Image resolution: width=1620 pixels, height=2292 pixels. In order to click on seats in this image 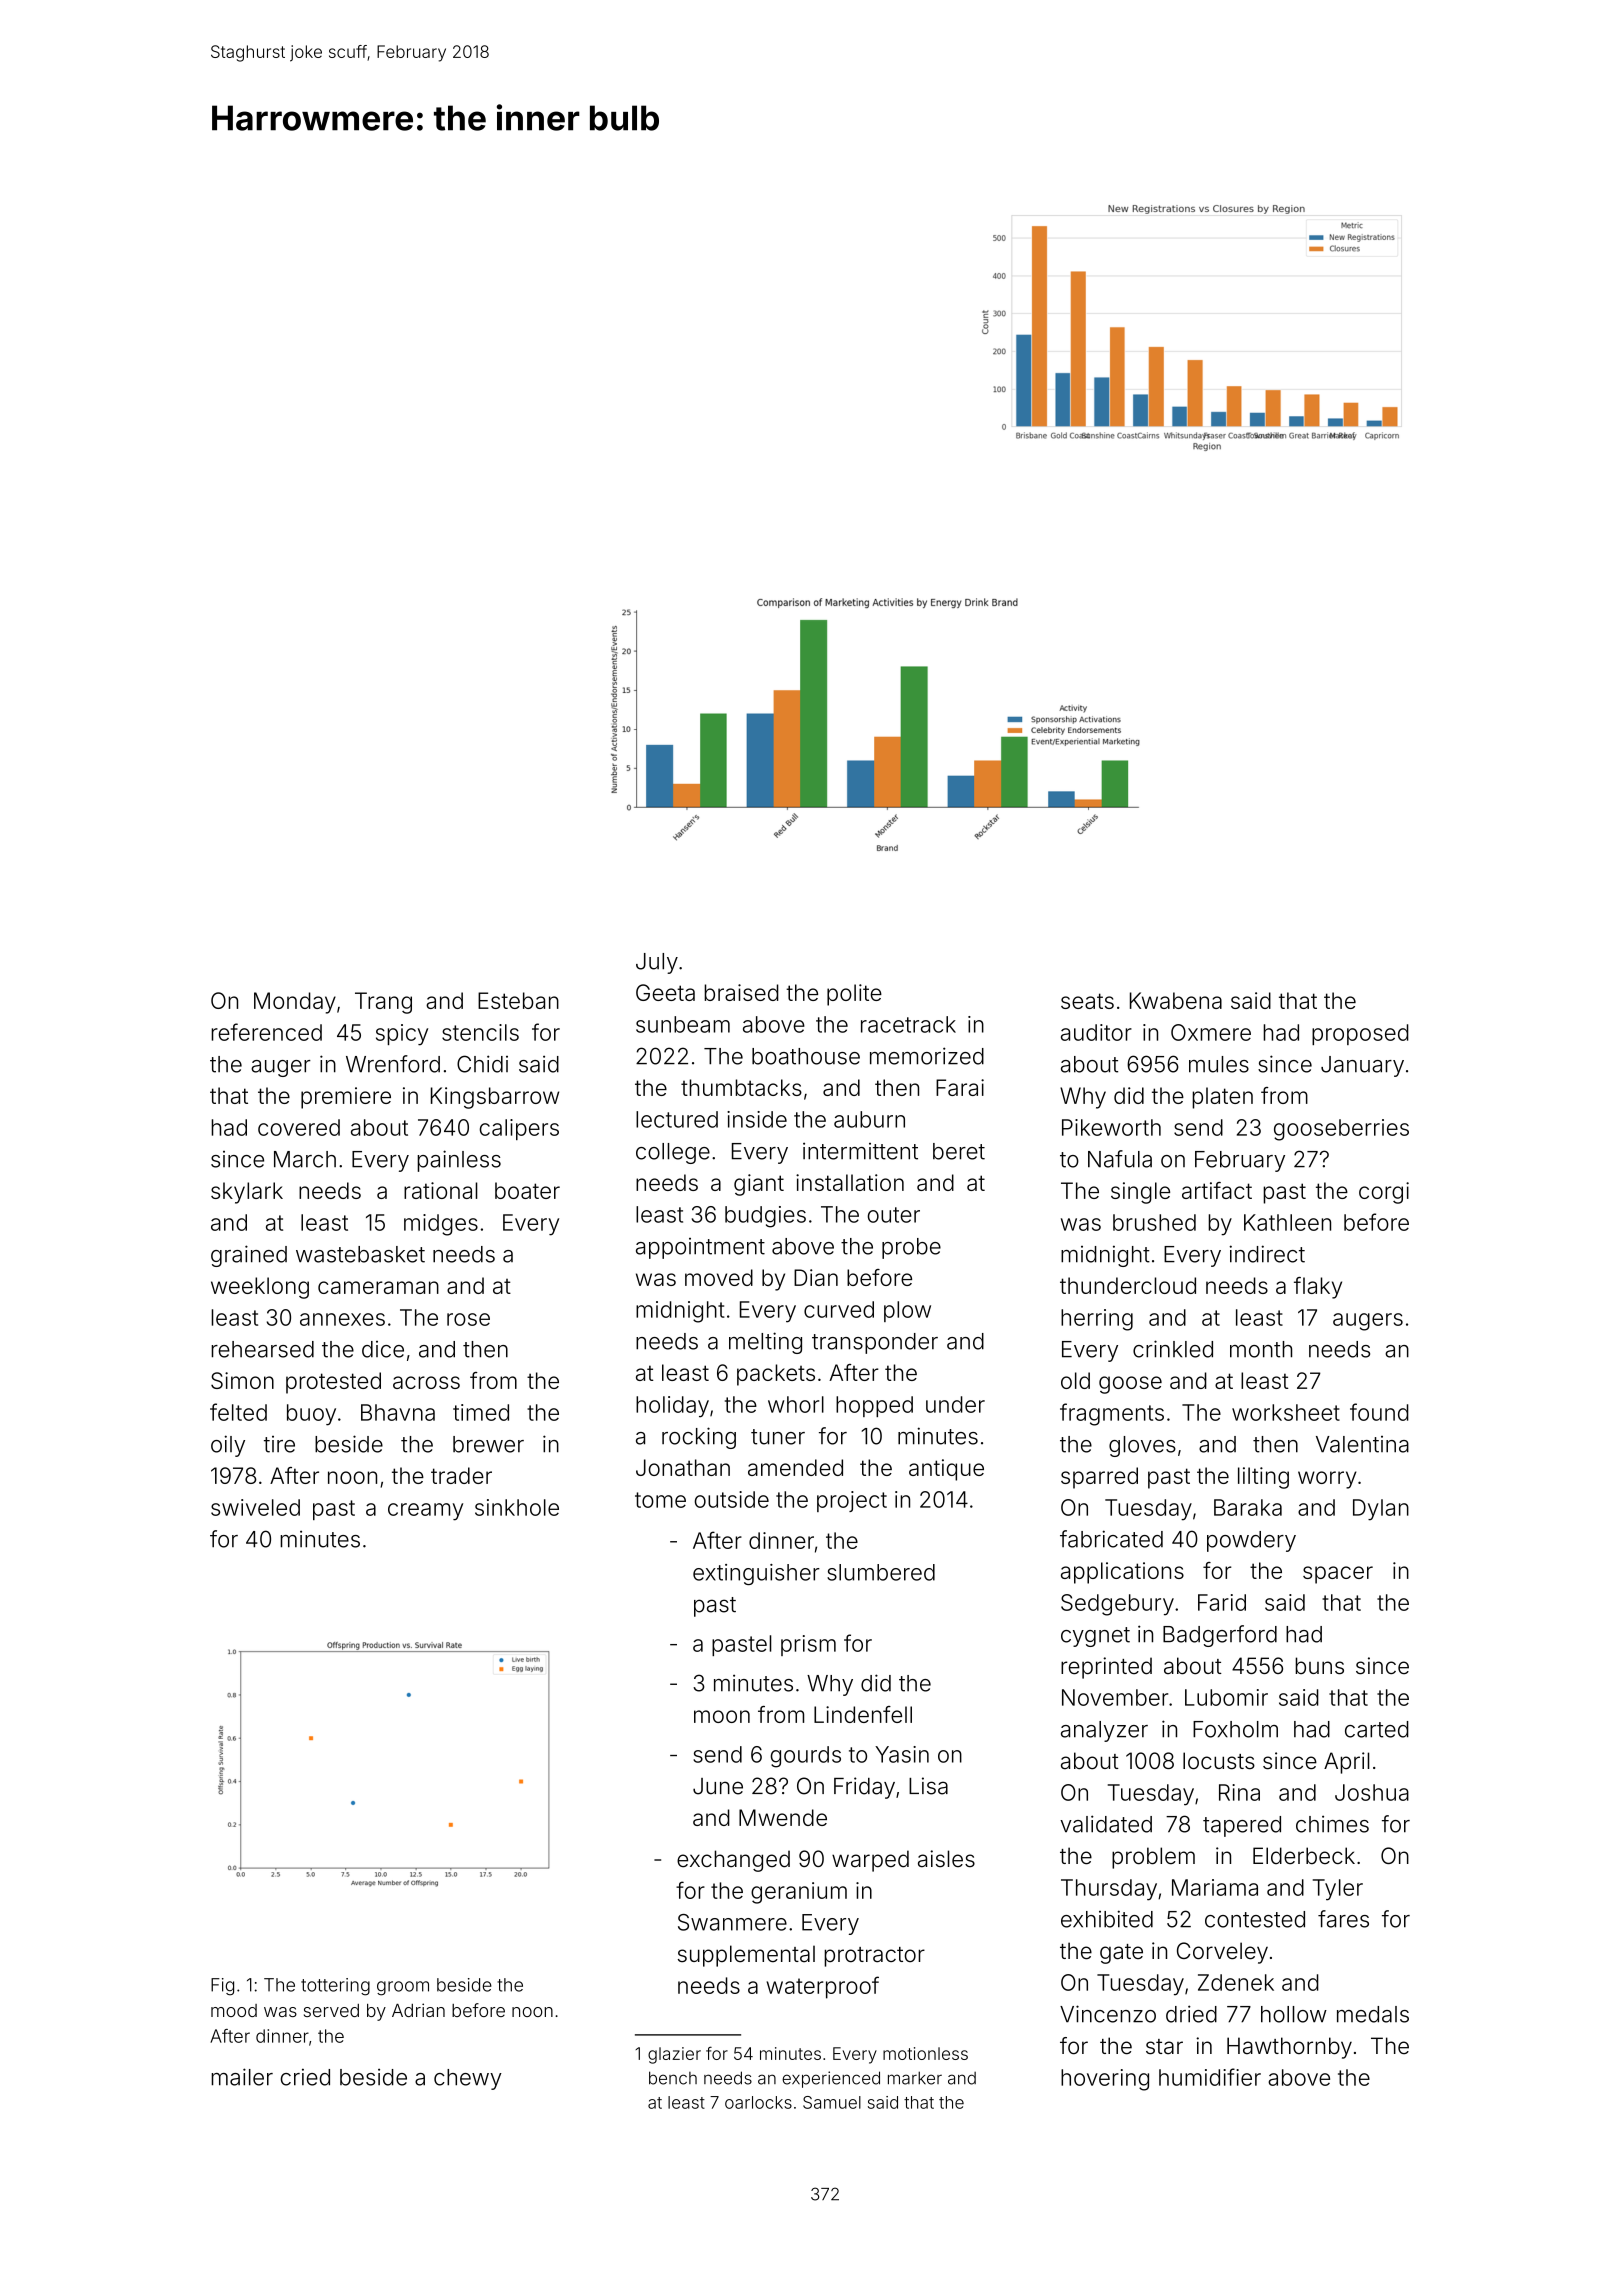, I will do `click(1087, 1001)`.
